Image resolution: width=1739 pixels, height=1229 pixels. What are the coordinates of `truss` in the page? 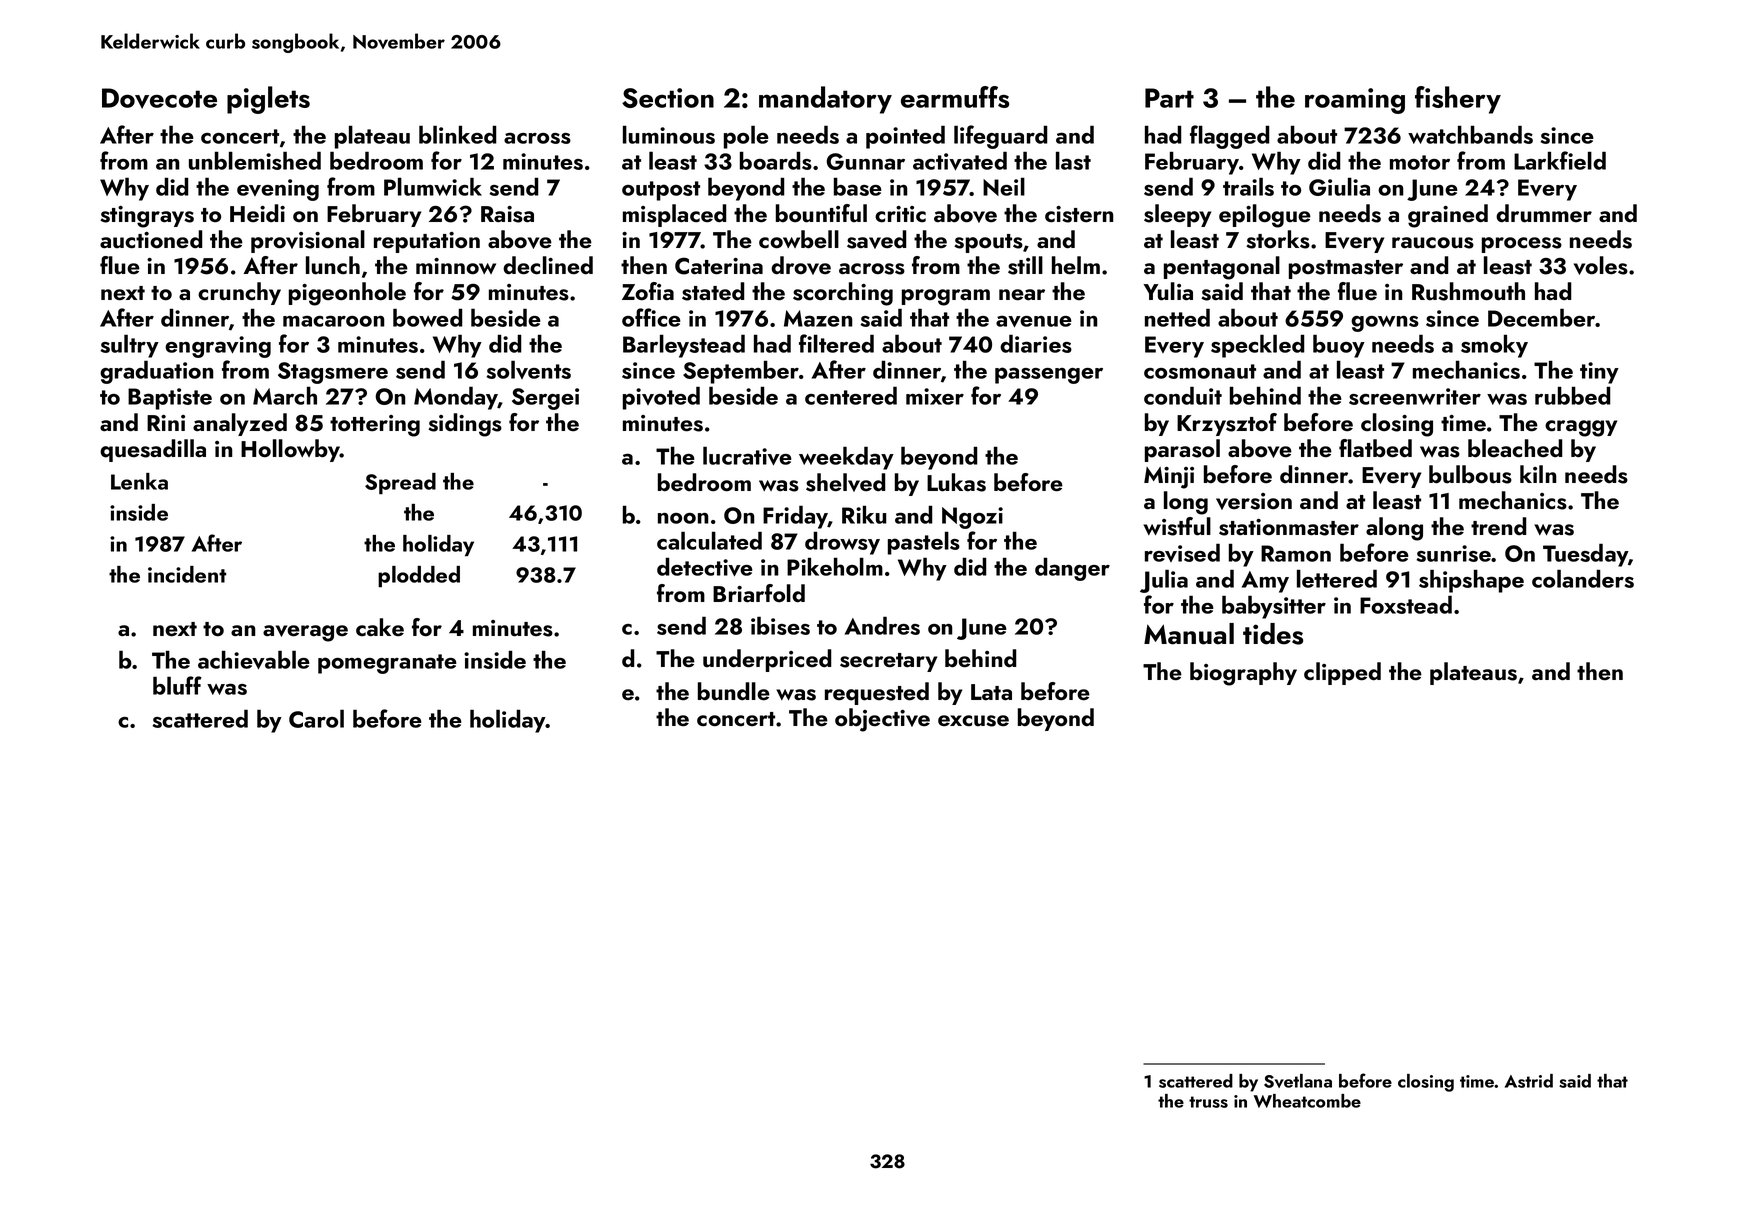 It's located at (1208, 1102).
